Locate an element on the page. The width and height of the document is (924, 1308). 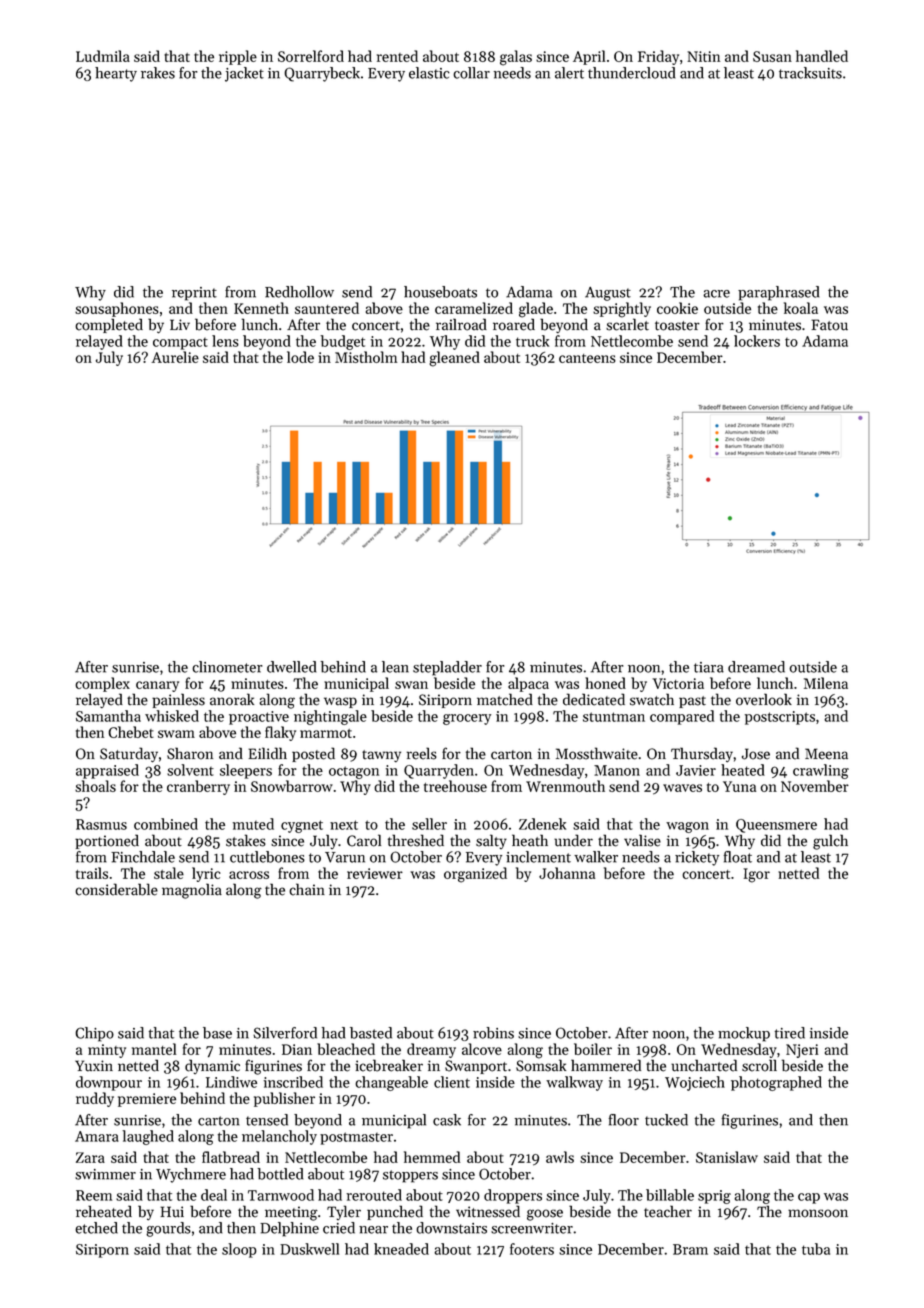
canteens is located at coordinates (587, 358).
